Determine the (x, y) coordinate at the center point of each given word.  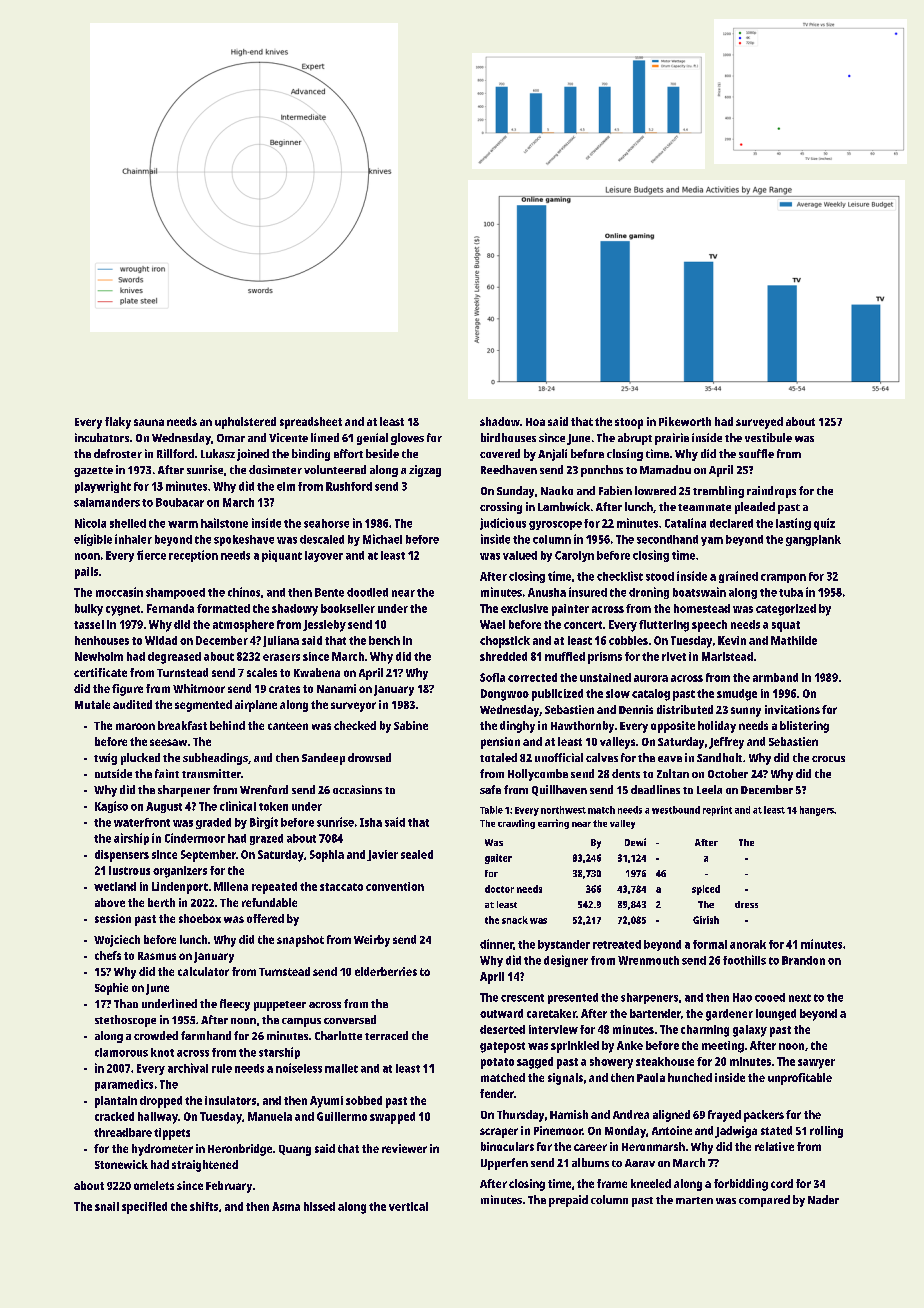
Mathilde (794, 640)
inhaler (133, 539)
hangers (817, 811)
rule (222, 1068)
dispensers (122, 856)
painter (570, 610)
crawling (516, 824)
